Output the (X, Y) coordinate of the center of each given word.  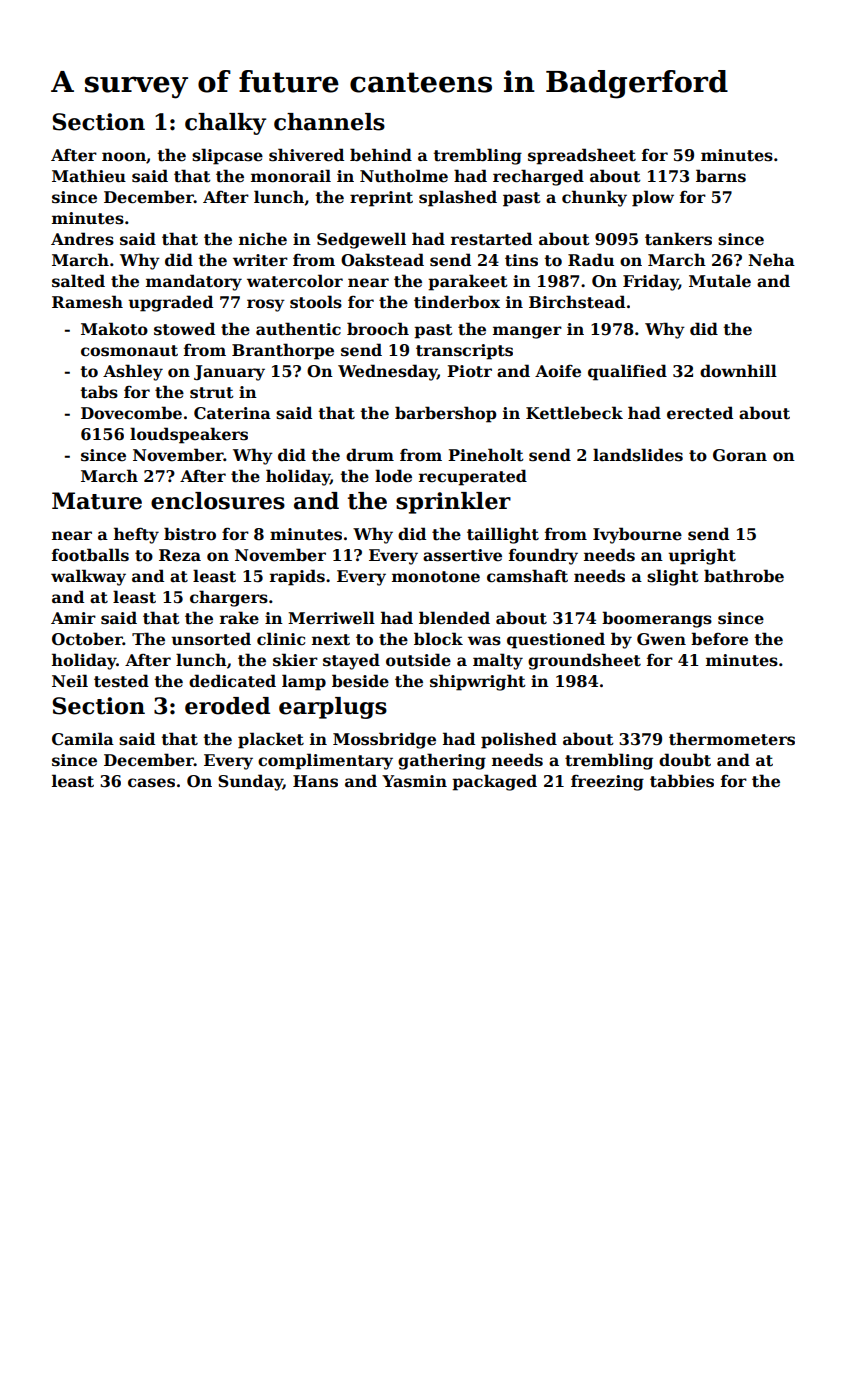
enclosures (218, 501)
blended (454, 618)
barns (721, 176)
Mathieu (89, 176)
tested (121, 681)
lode (393, 476)
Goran (740, 455)
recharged (538, 177)
